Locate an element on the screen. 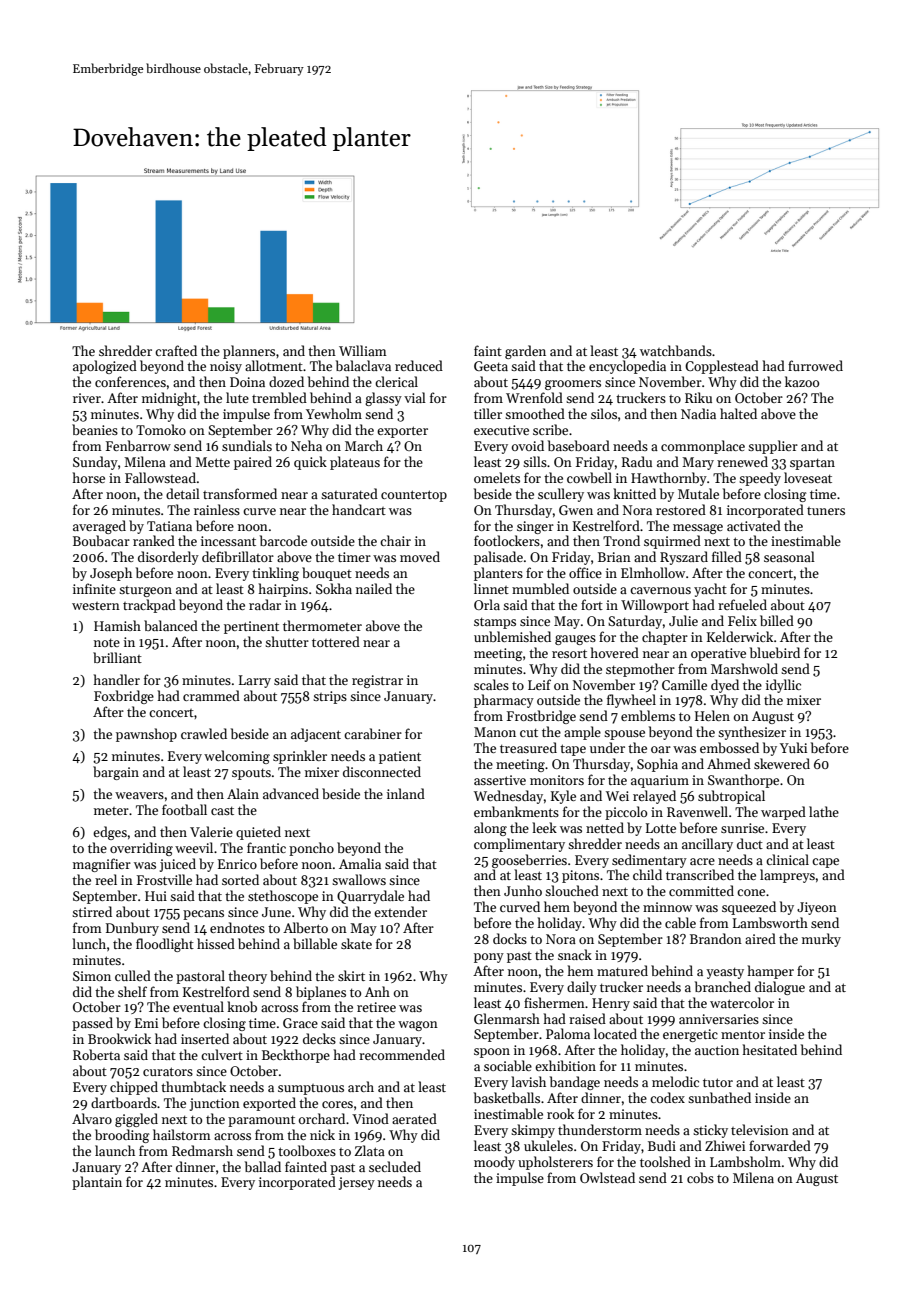 Image resolution: width=924 pixels, height=1308 pixels. jersey is located at coordinates (357, 1183).
